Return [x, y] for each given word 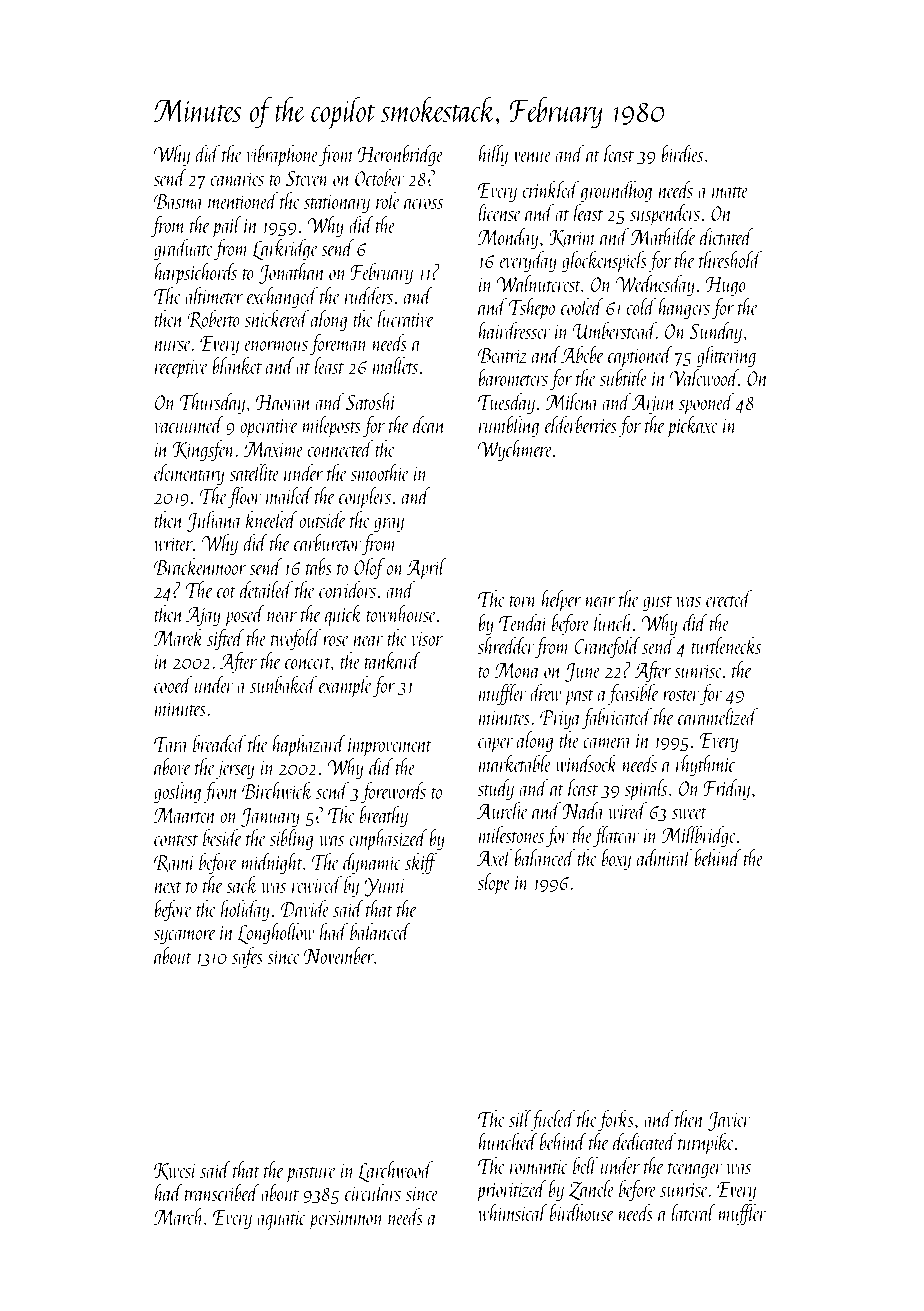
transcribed [222, 1192]
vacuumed [189, 424]
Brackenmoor [200, 566]
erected [729, 598]
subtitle [624, 377]
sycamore [185, 937]
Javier [729, 1121]
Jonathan [291, 273]
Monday [508, 238]
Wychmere [515, 450]
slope [494, 884]
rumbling [509, 426]
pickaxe [692, 427]
